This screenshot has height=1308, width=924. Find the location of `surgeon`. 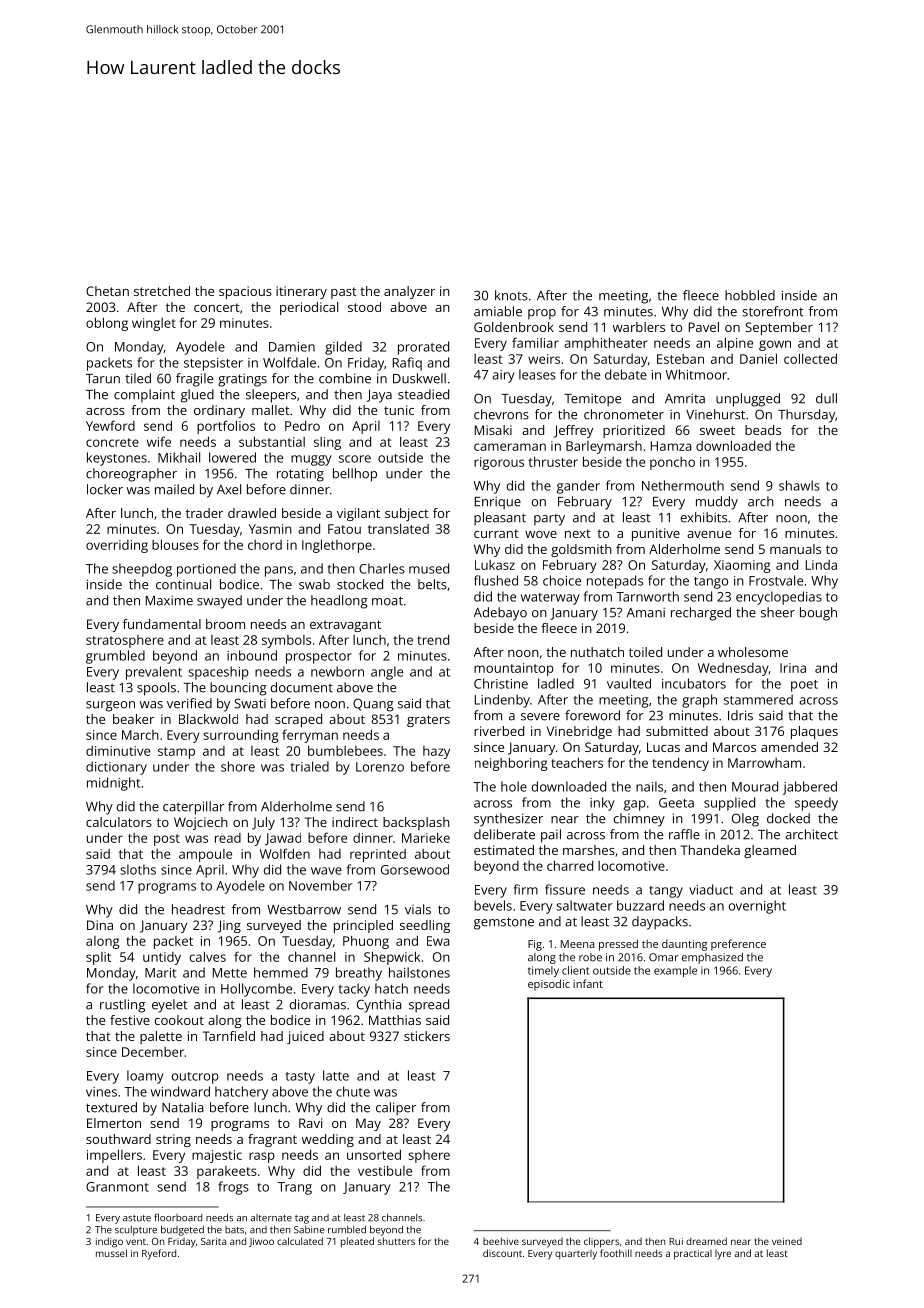

surgeon is located at coordinates (110, 706).
